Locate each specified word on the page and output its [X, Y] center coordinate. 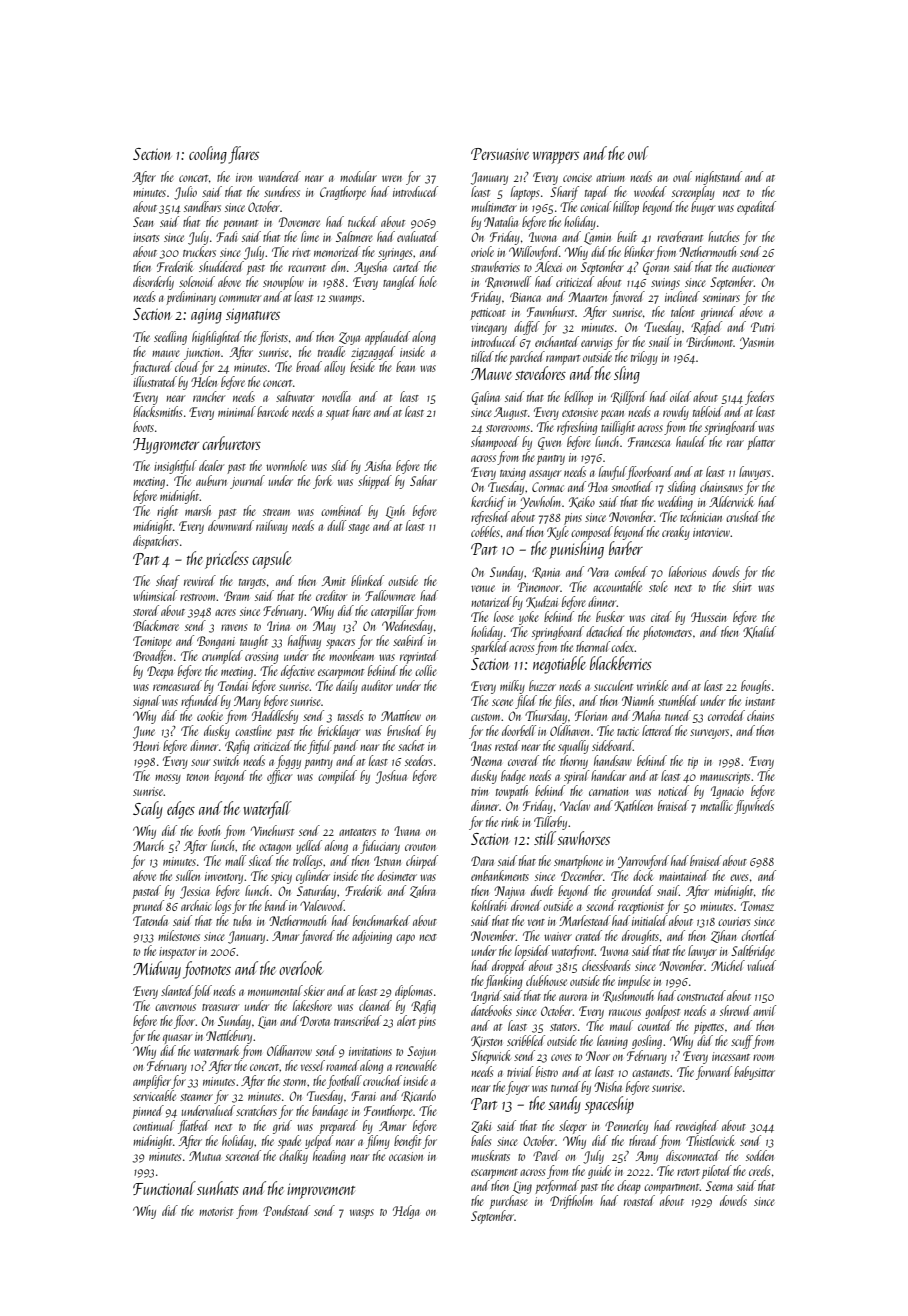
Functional [164, 1188]
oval [682, 176]
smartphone [578, 862]
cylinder [313, 877]
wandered [280, 176]
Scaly [148, 810]
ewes [739, 877]
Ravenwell [508, 282]
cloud [187, 366]
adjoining [372, 937]
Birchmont [710, 341]
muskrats [490, 1155]
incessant [731, 1056]
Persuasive [500, 154]
